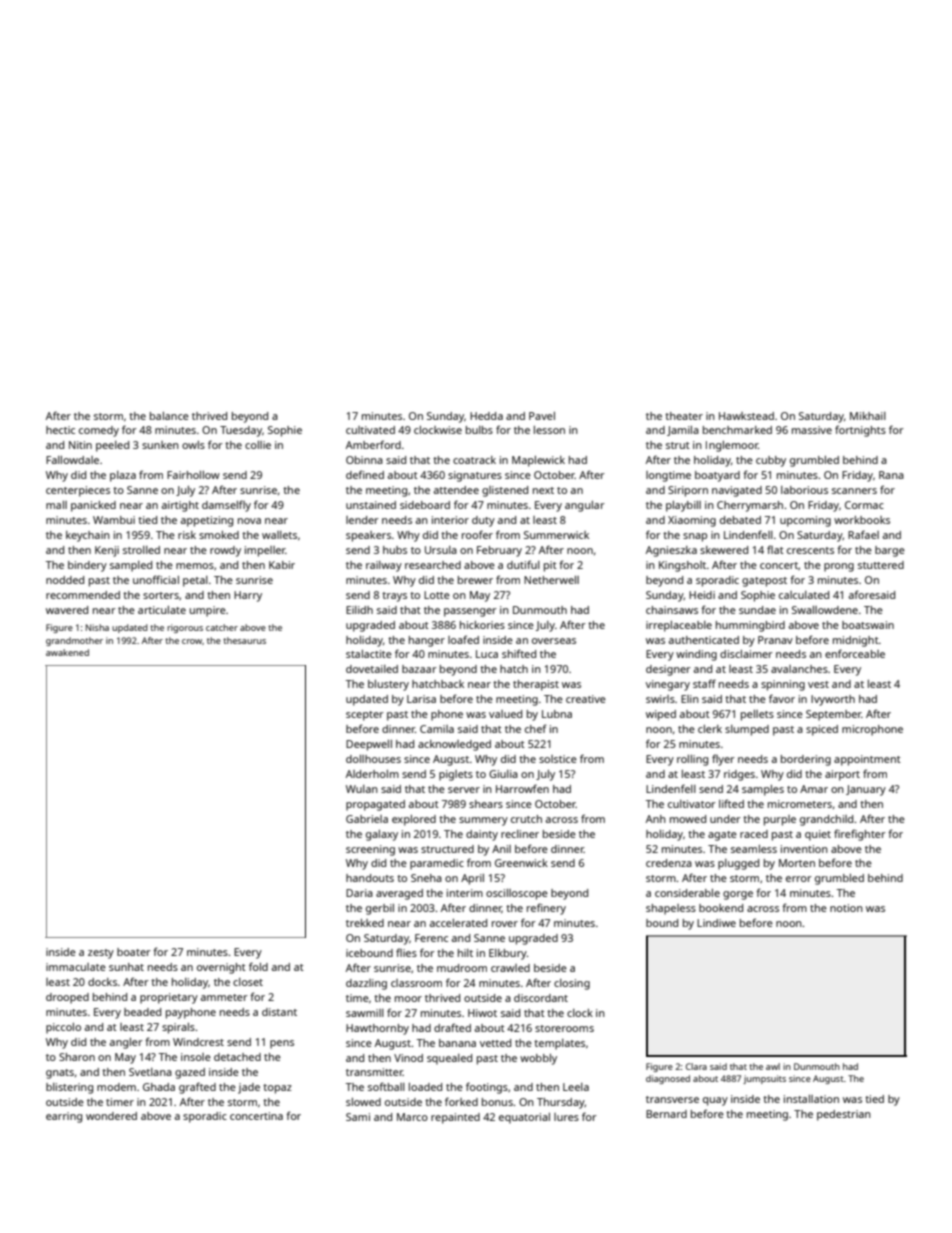  Describe the element at coordinates (738, 864) in the screenshot. I see `plugged` at that location.
